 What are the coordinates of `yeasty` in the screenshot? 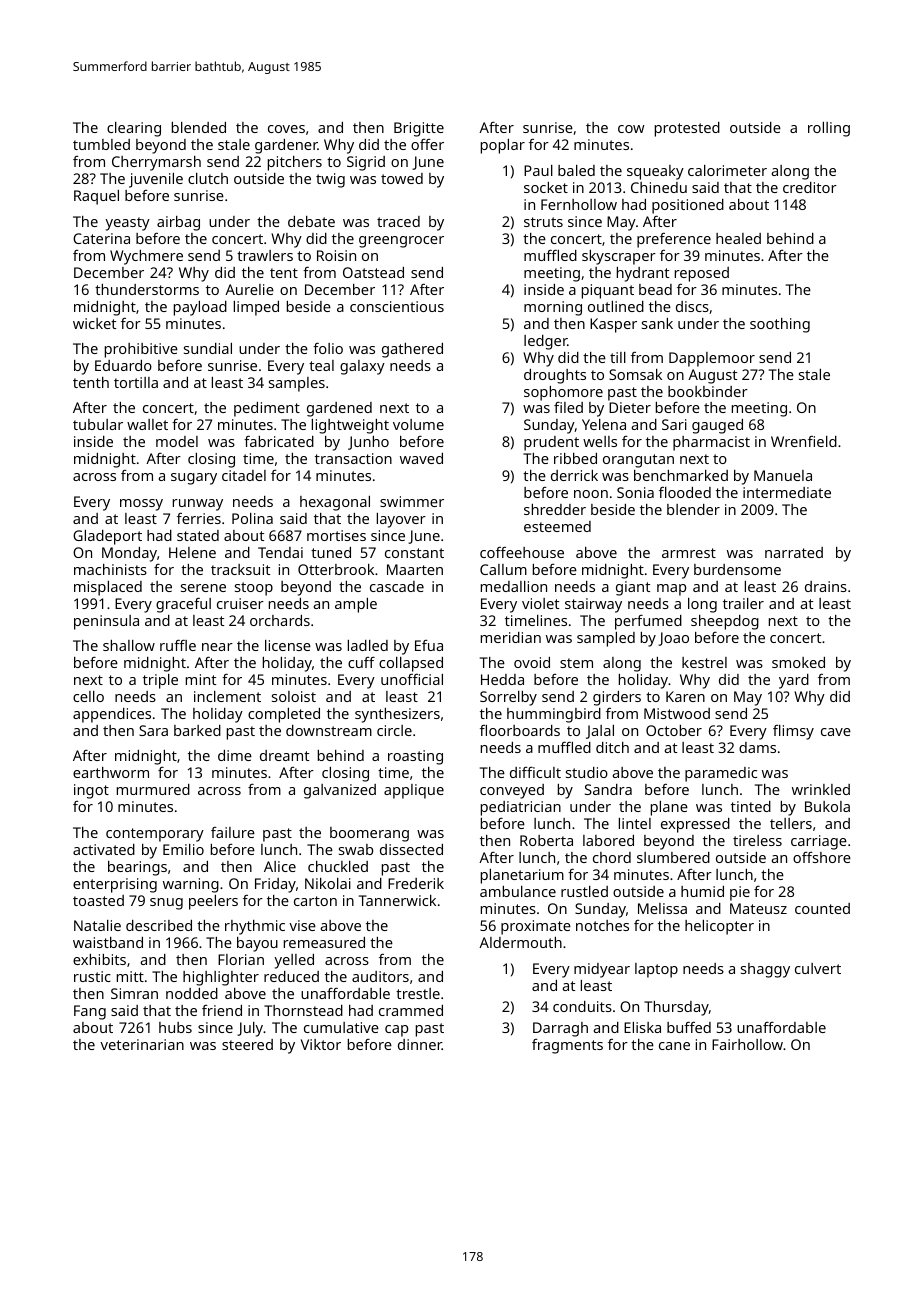 It's located at (127, 224).
